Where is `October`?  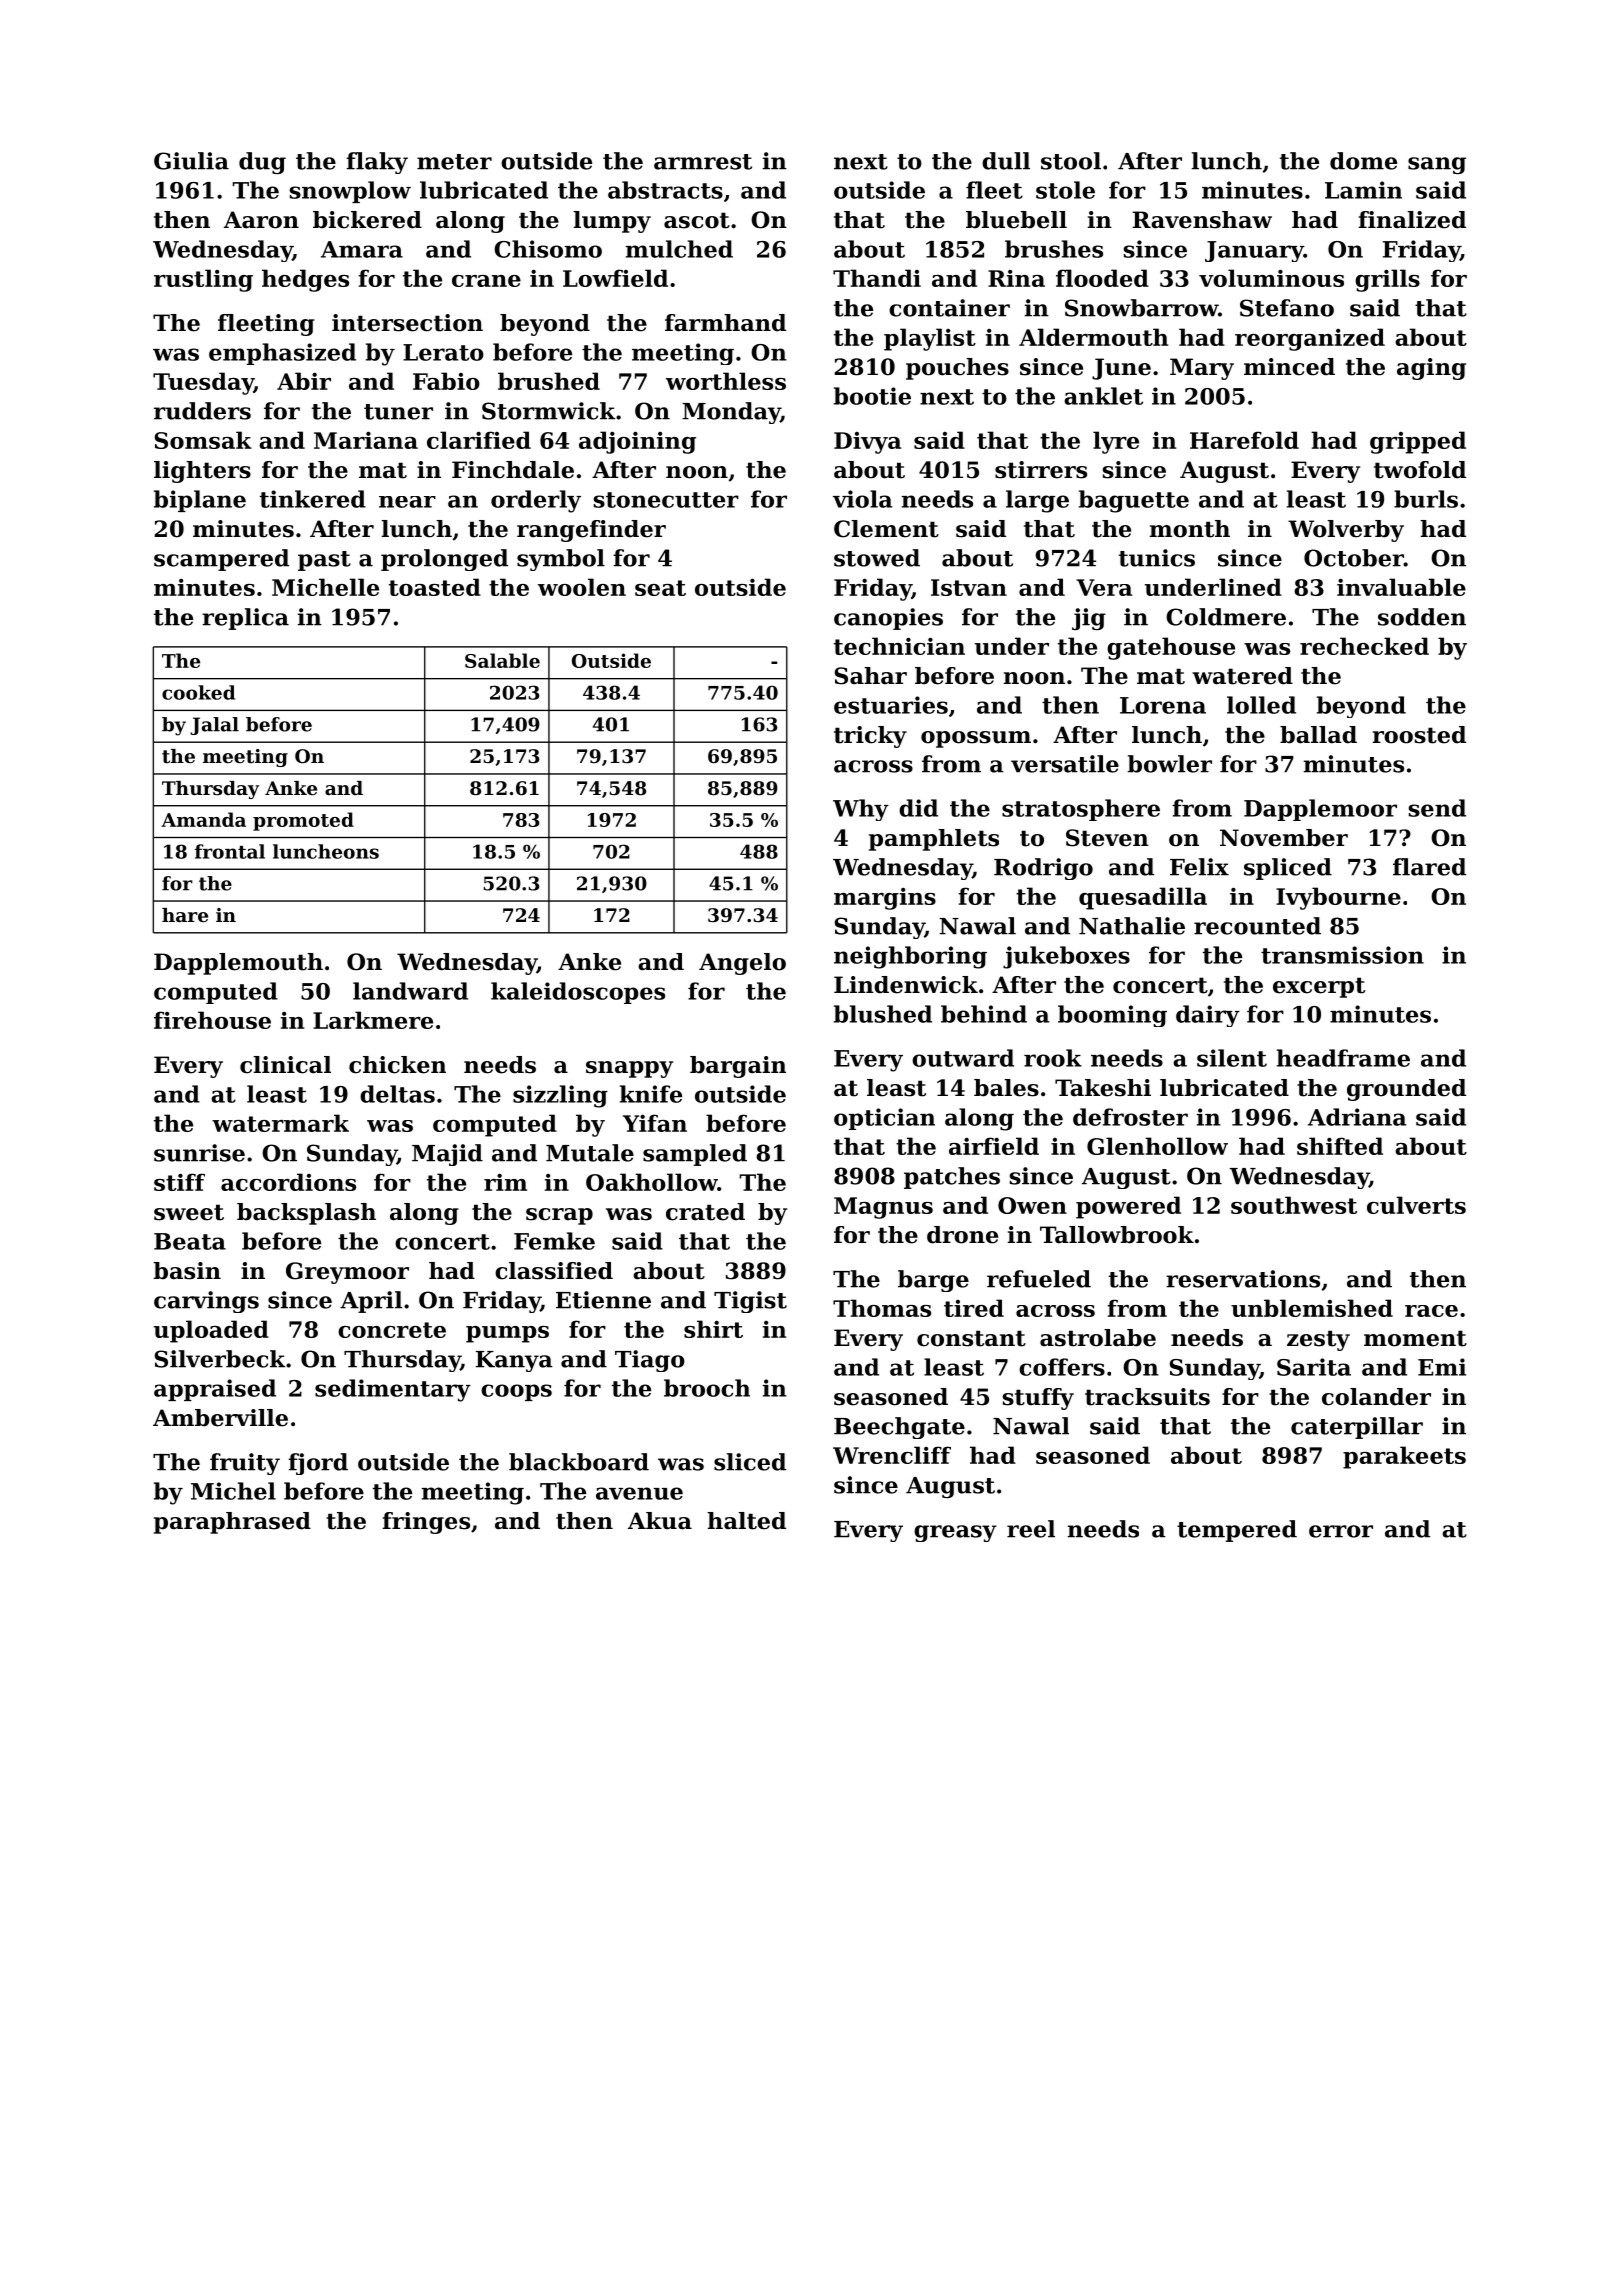 October is located at coordinates (1354, 558).
